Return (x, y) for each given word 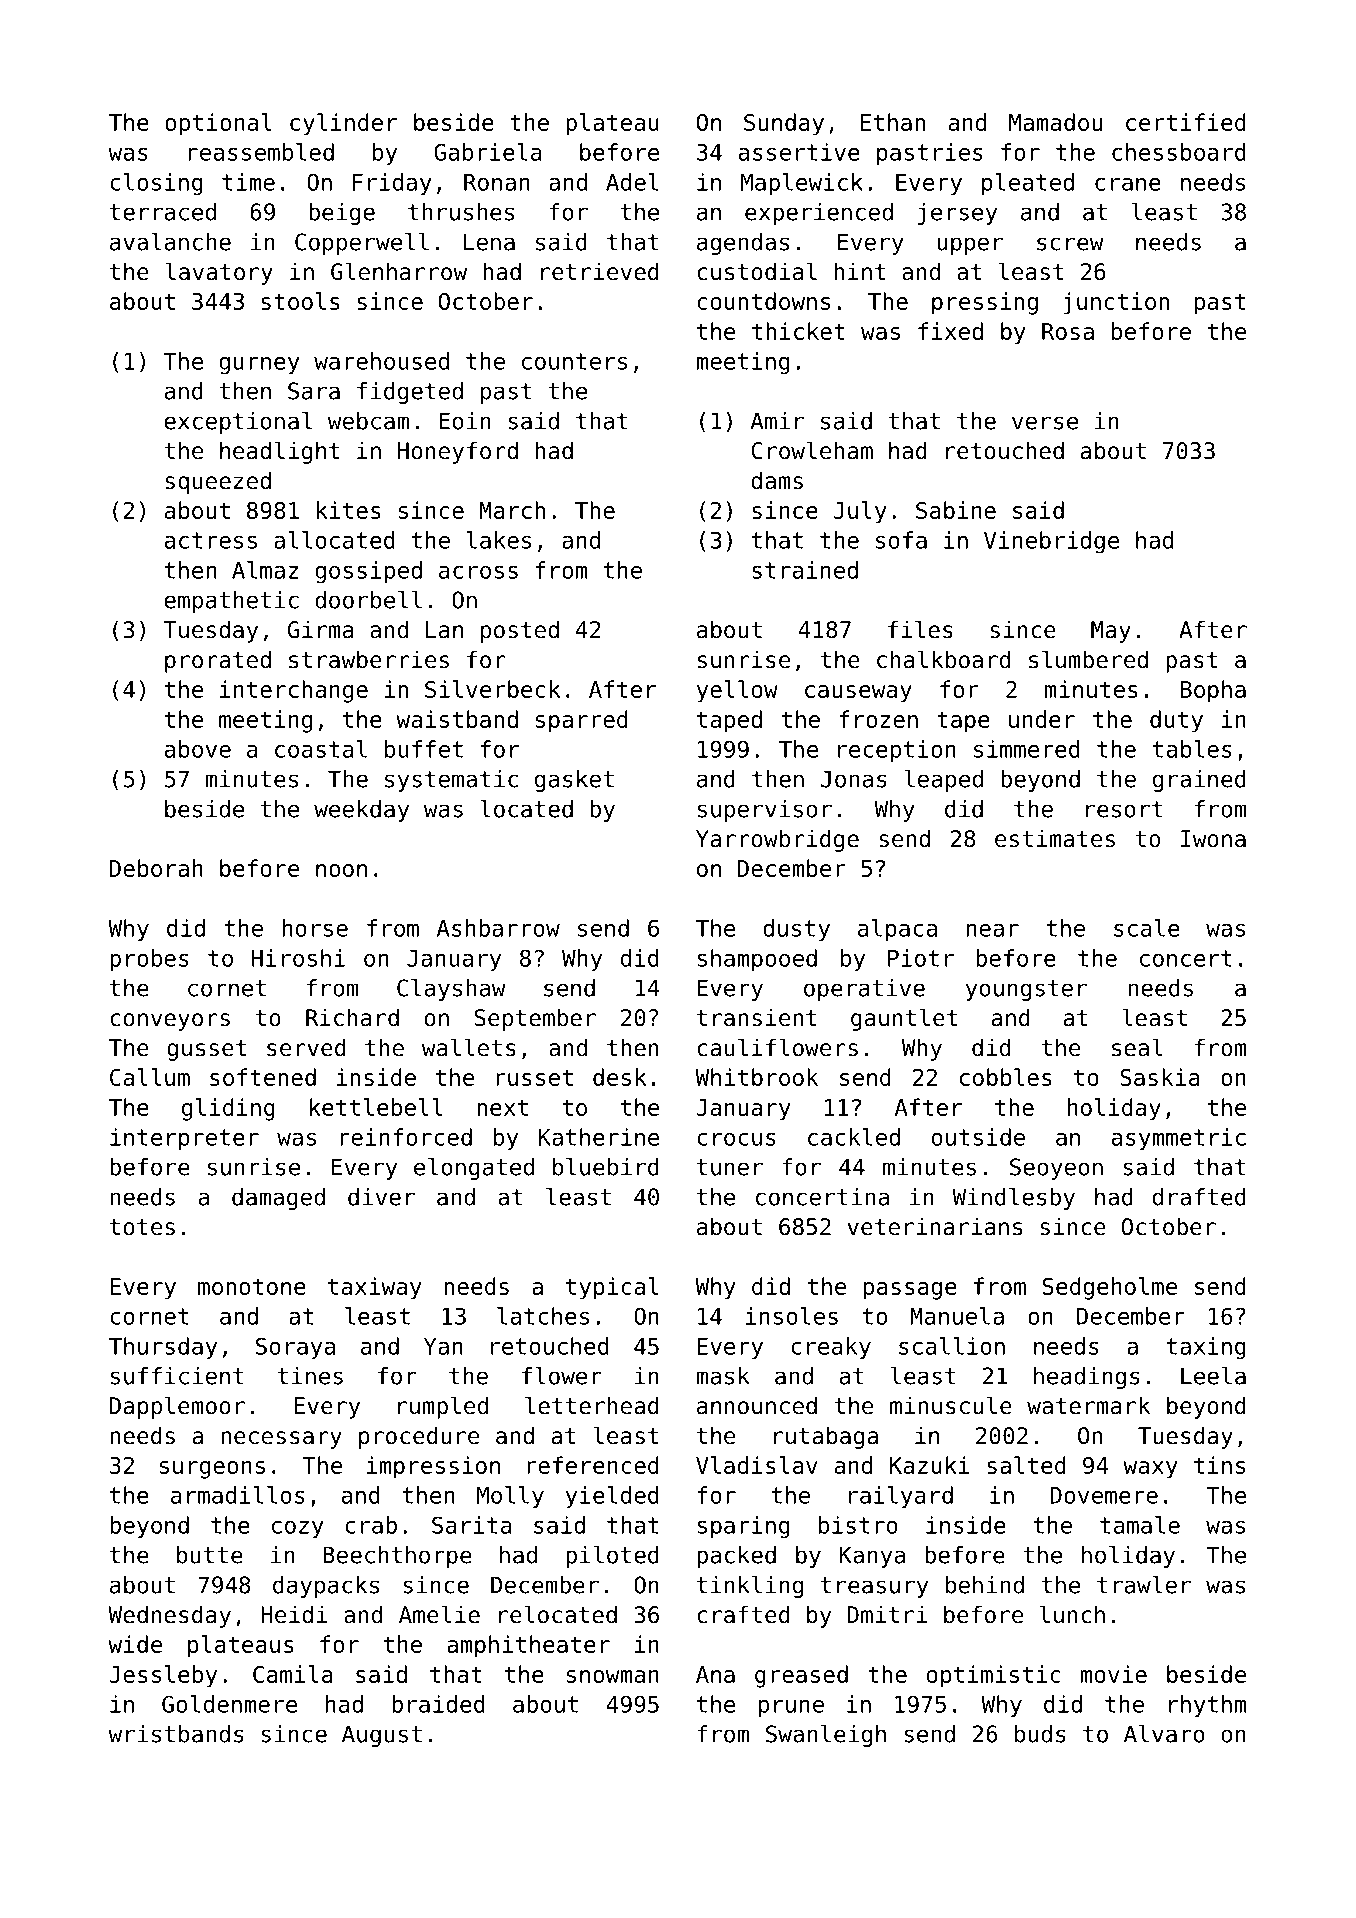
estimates (1055, 838)
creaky (831, 1348)
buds (1040, 1734)
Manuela (957, 1316)
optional (218, 124)
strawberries (369, 659)
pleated (1028, 184)
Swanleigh (826, 1736)
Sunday (784, 124)
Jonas (854, 779)
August (382, 1736)
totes (142, 1227)
